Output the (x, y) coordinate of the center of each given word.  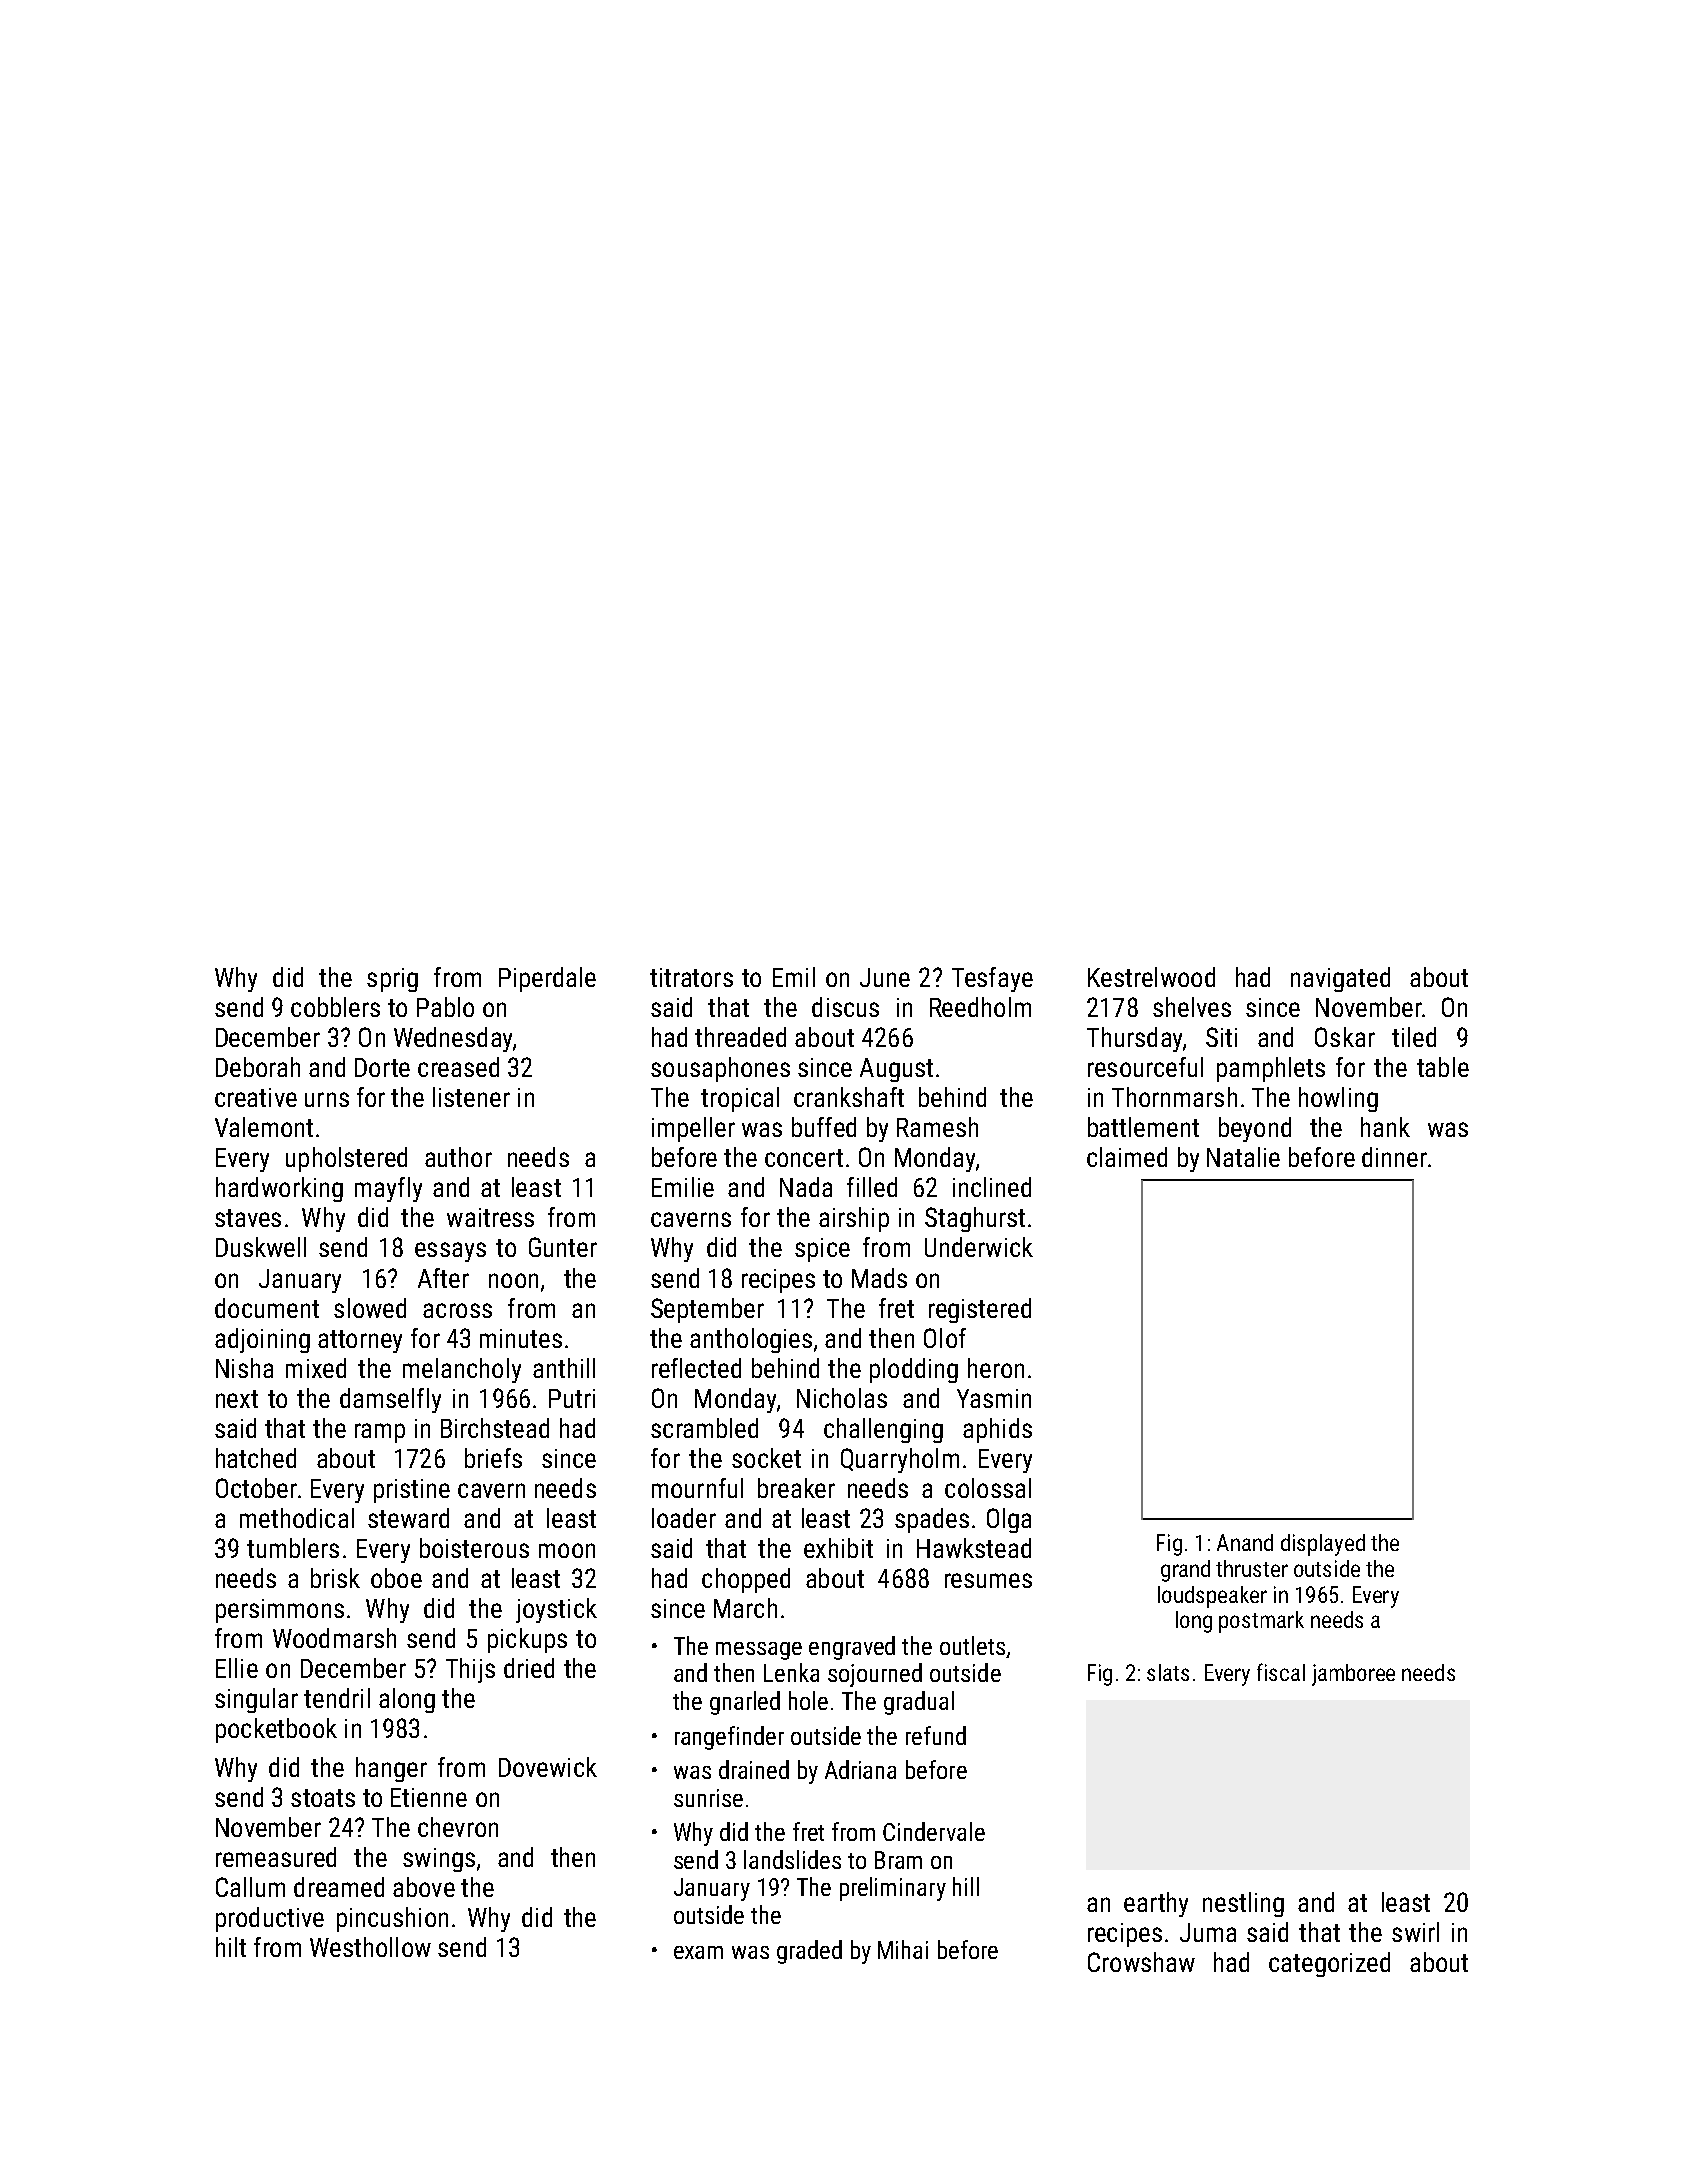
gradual (919, 1703)
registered (980, 1310)
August (896, 1070)
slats (1168, 1672)
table (1443, 1067)
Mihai (903, 1949)
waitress (490, 1217)
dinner (1394, 1157)
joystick (556, 1610)
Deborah (258, 1067)
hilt (231, 1947)
